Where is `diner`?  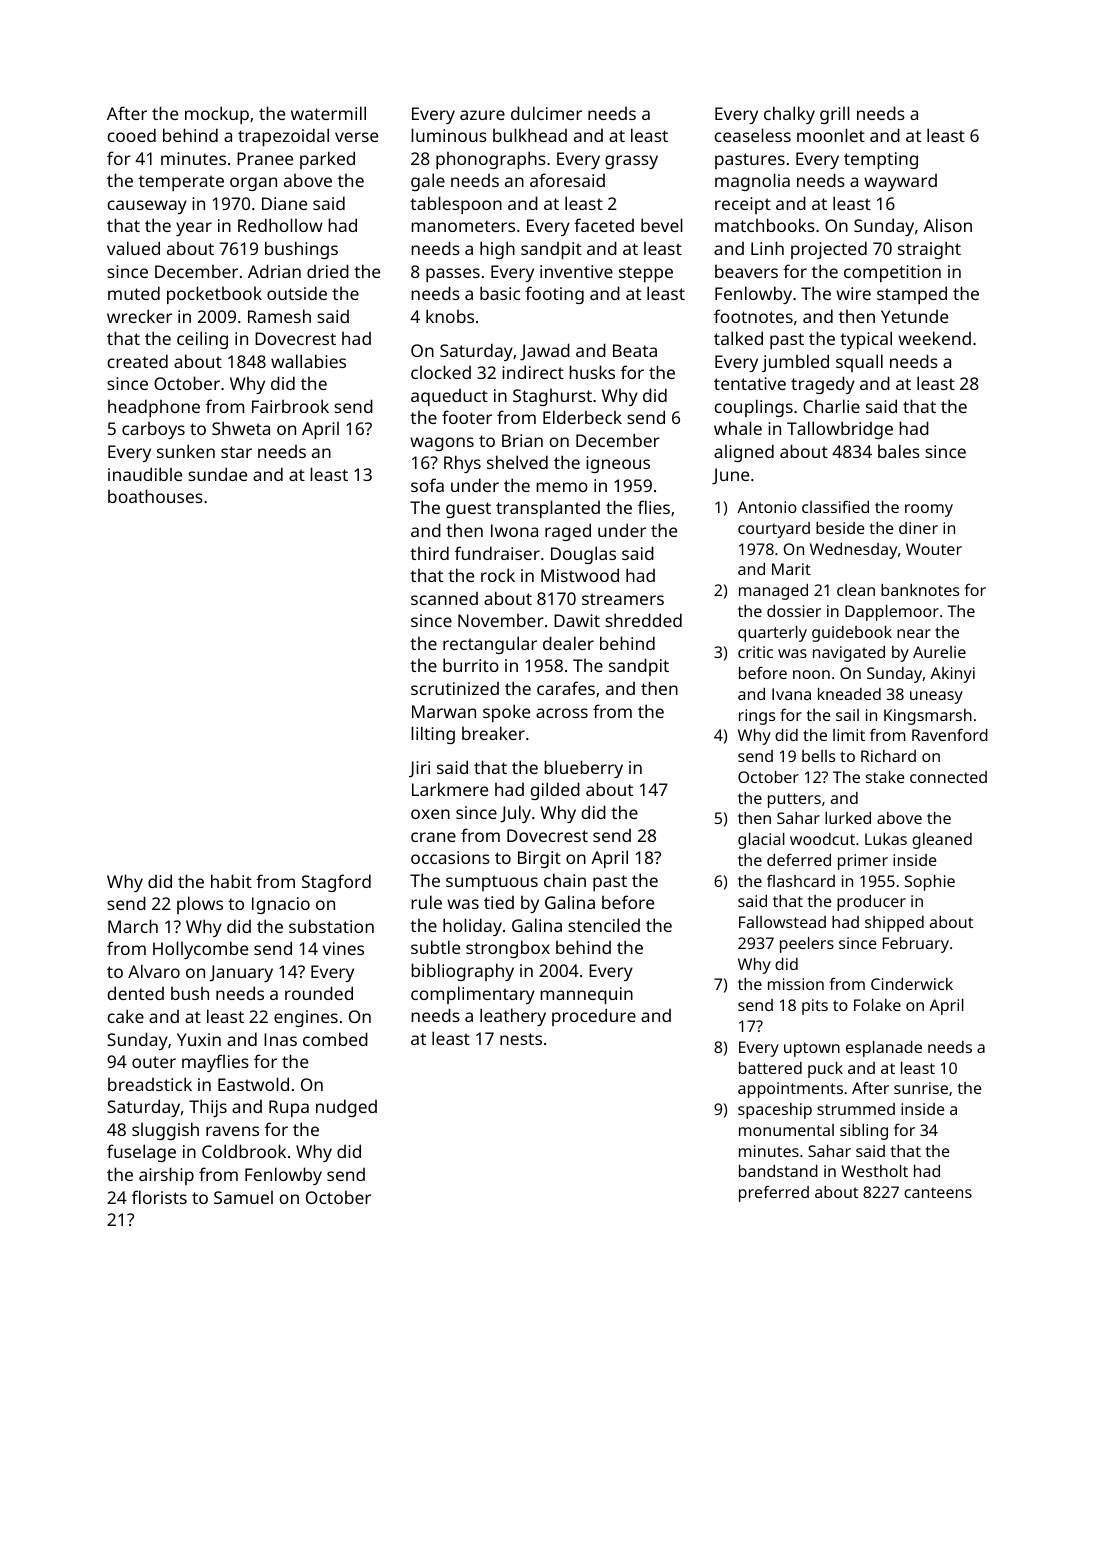
diner is located at coordinates (918, 528).
